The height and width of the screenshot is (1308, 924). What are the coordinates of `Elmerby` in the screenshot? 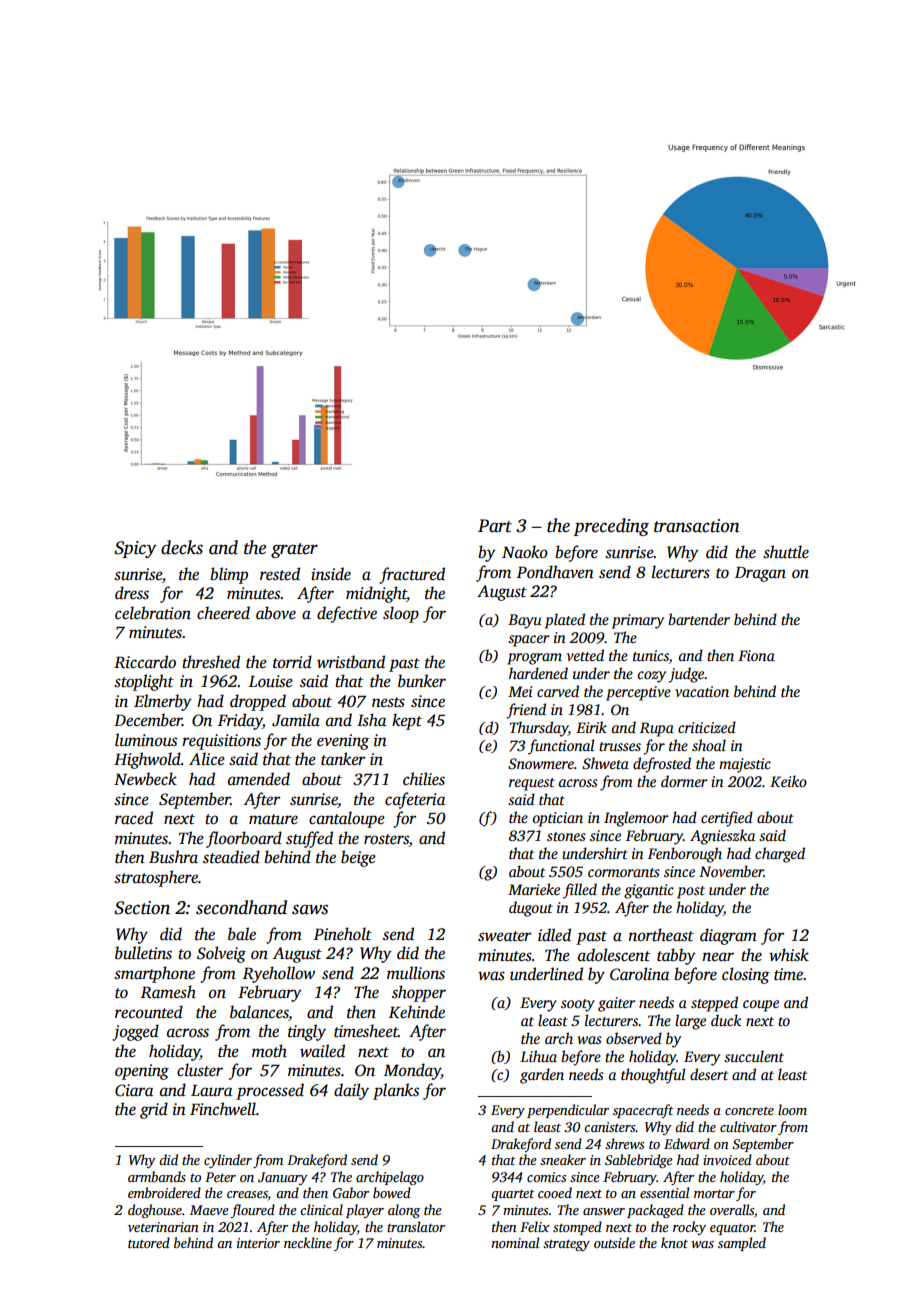 It's located at (163, 702).
